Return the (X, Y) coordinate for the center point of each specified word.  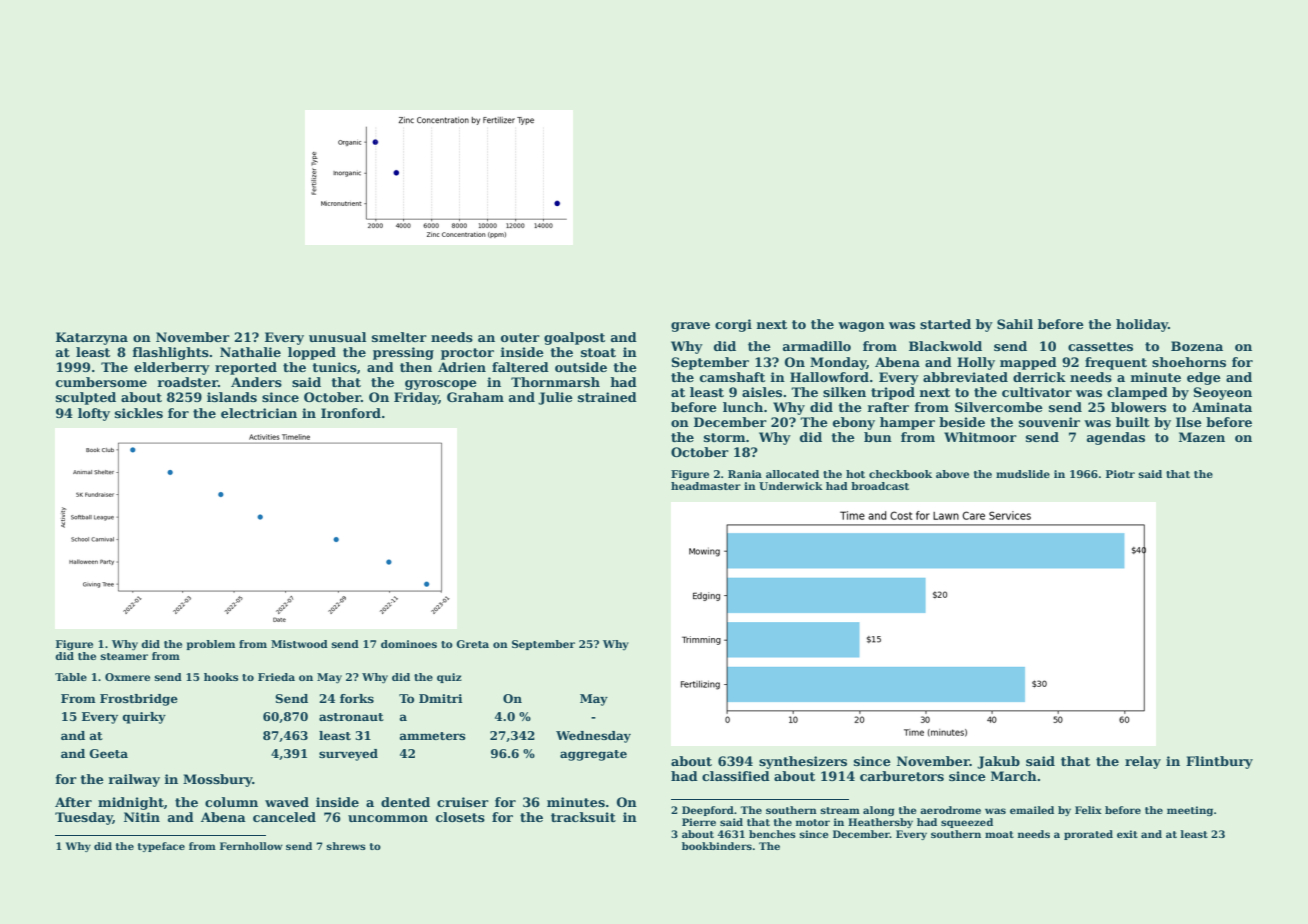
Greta (472, 644)
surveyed (348, 755)
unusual (337, 337)
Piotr (1120, 474)
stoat (598, 352)
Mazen (1202, 437)
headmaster (706, 486)
